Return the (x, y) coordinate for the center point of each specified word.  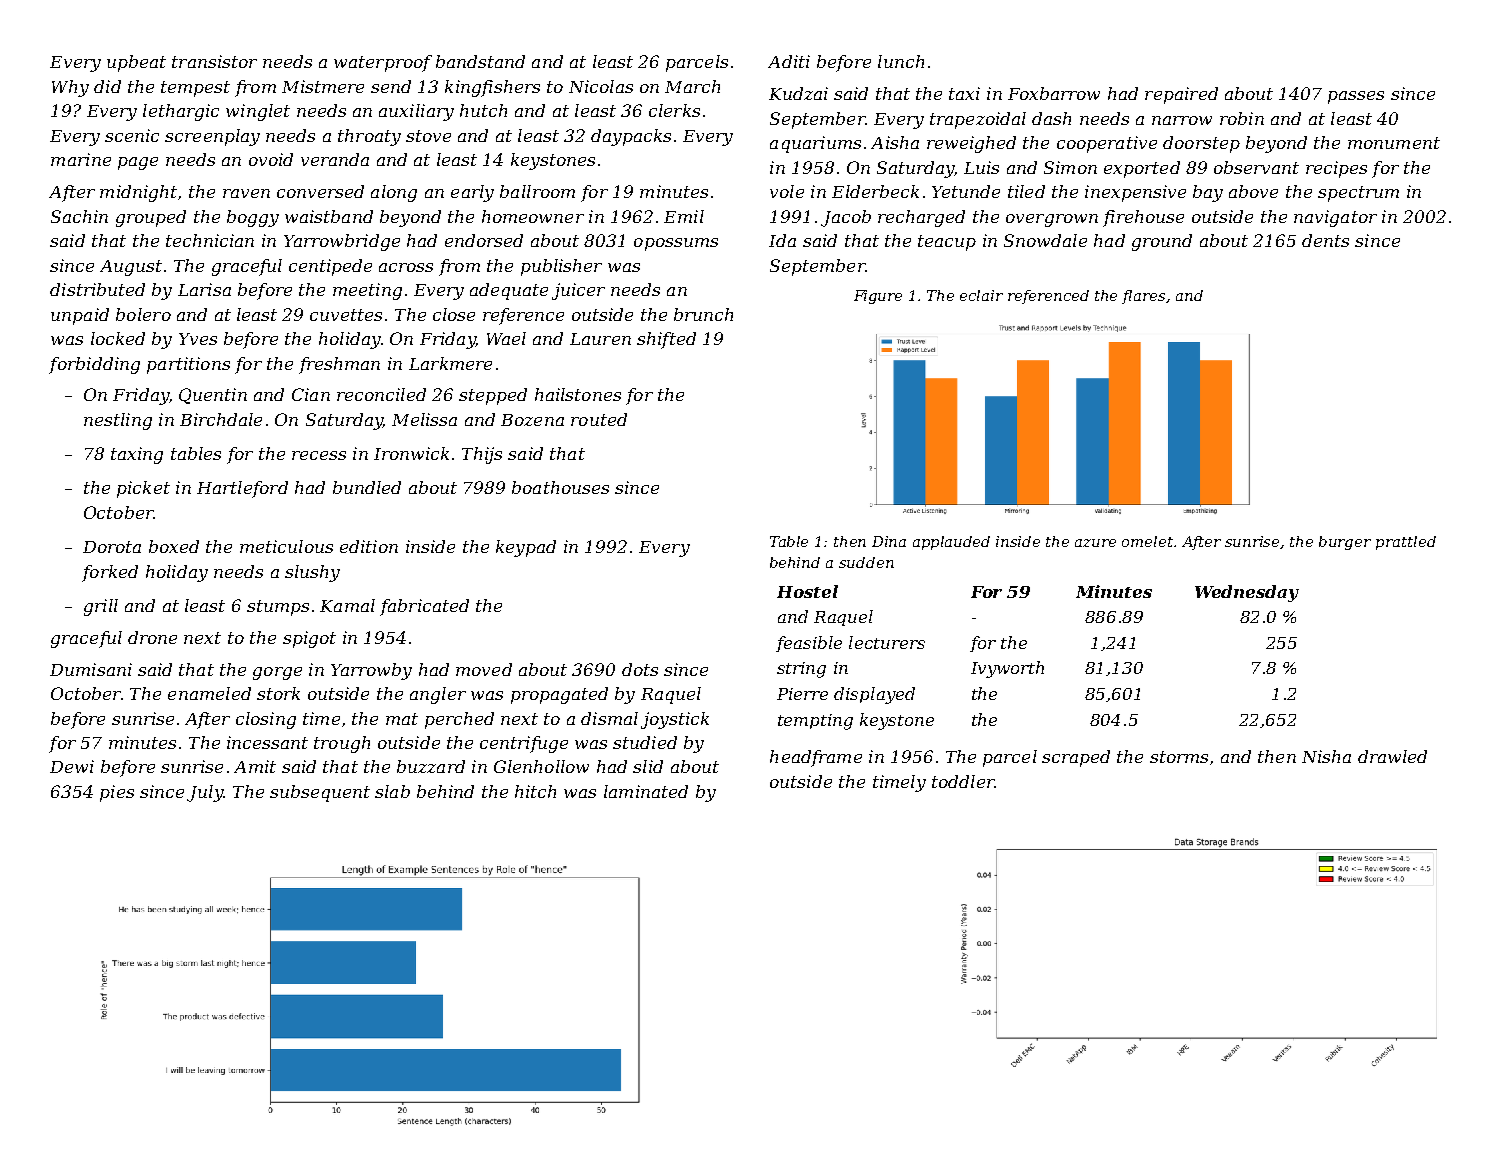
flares (1143, 297)
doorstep (1201, 144)
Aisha (895, 142)
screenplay (212, 137)
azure (1095, 543)
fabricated (424, 607)
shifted (666, 340)
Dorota (112, 547)
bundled (367, 487)
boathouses (560, 487)
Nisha (1326, 756)
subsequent (320, 793)
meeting (367, 291)
